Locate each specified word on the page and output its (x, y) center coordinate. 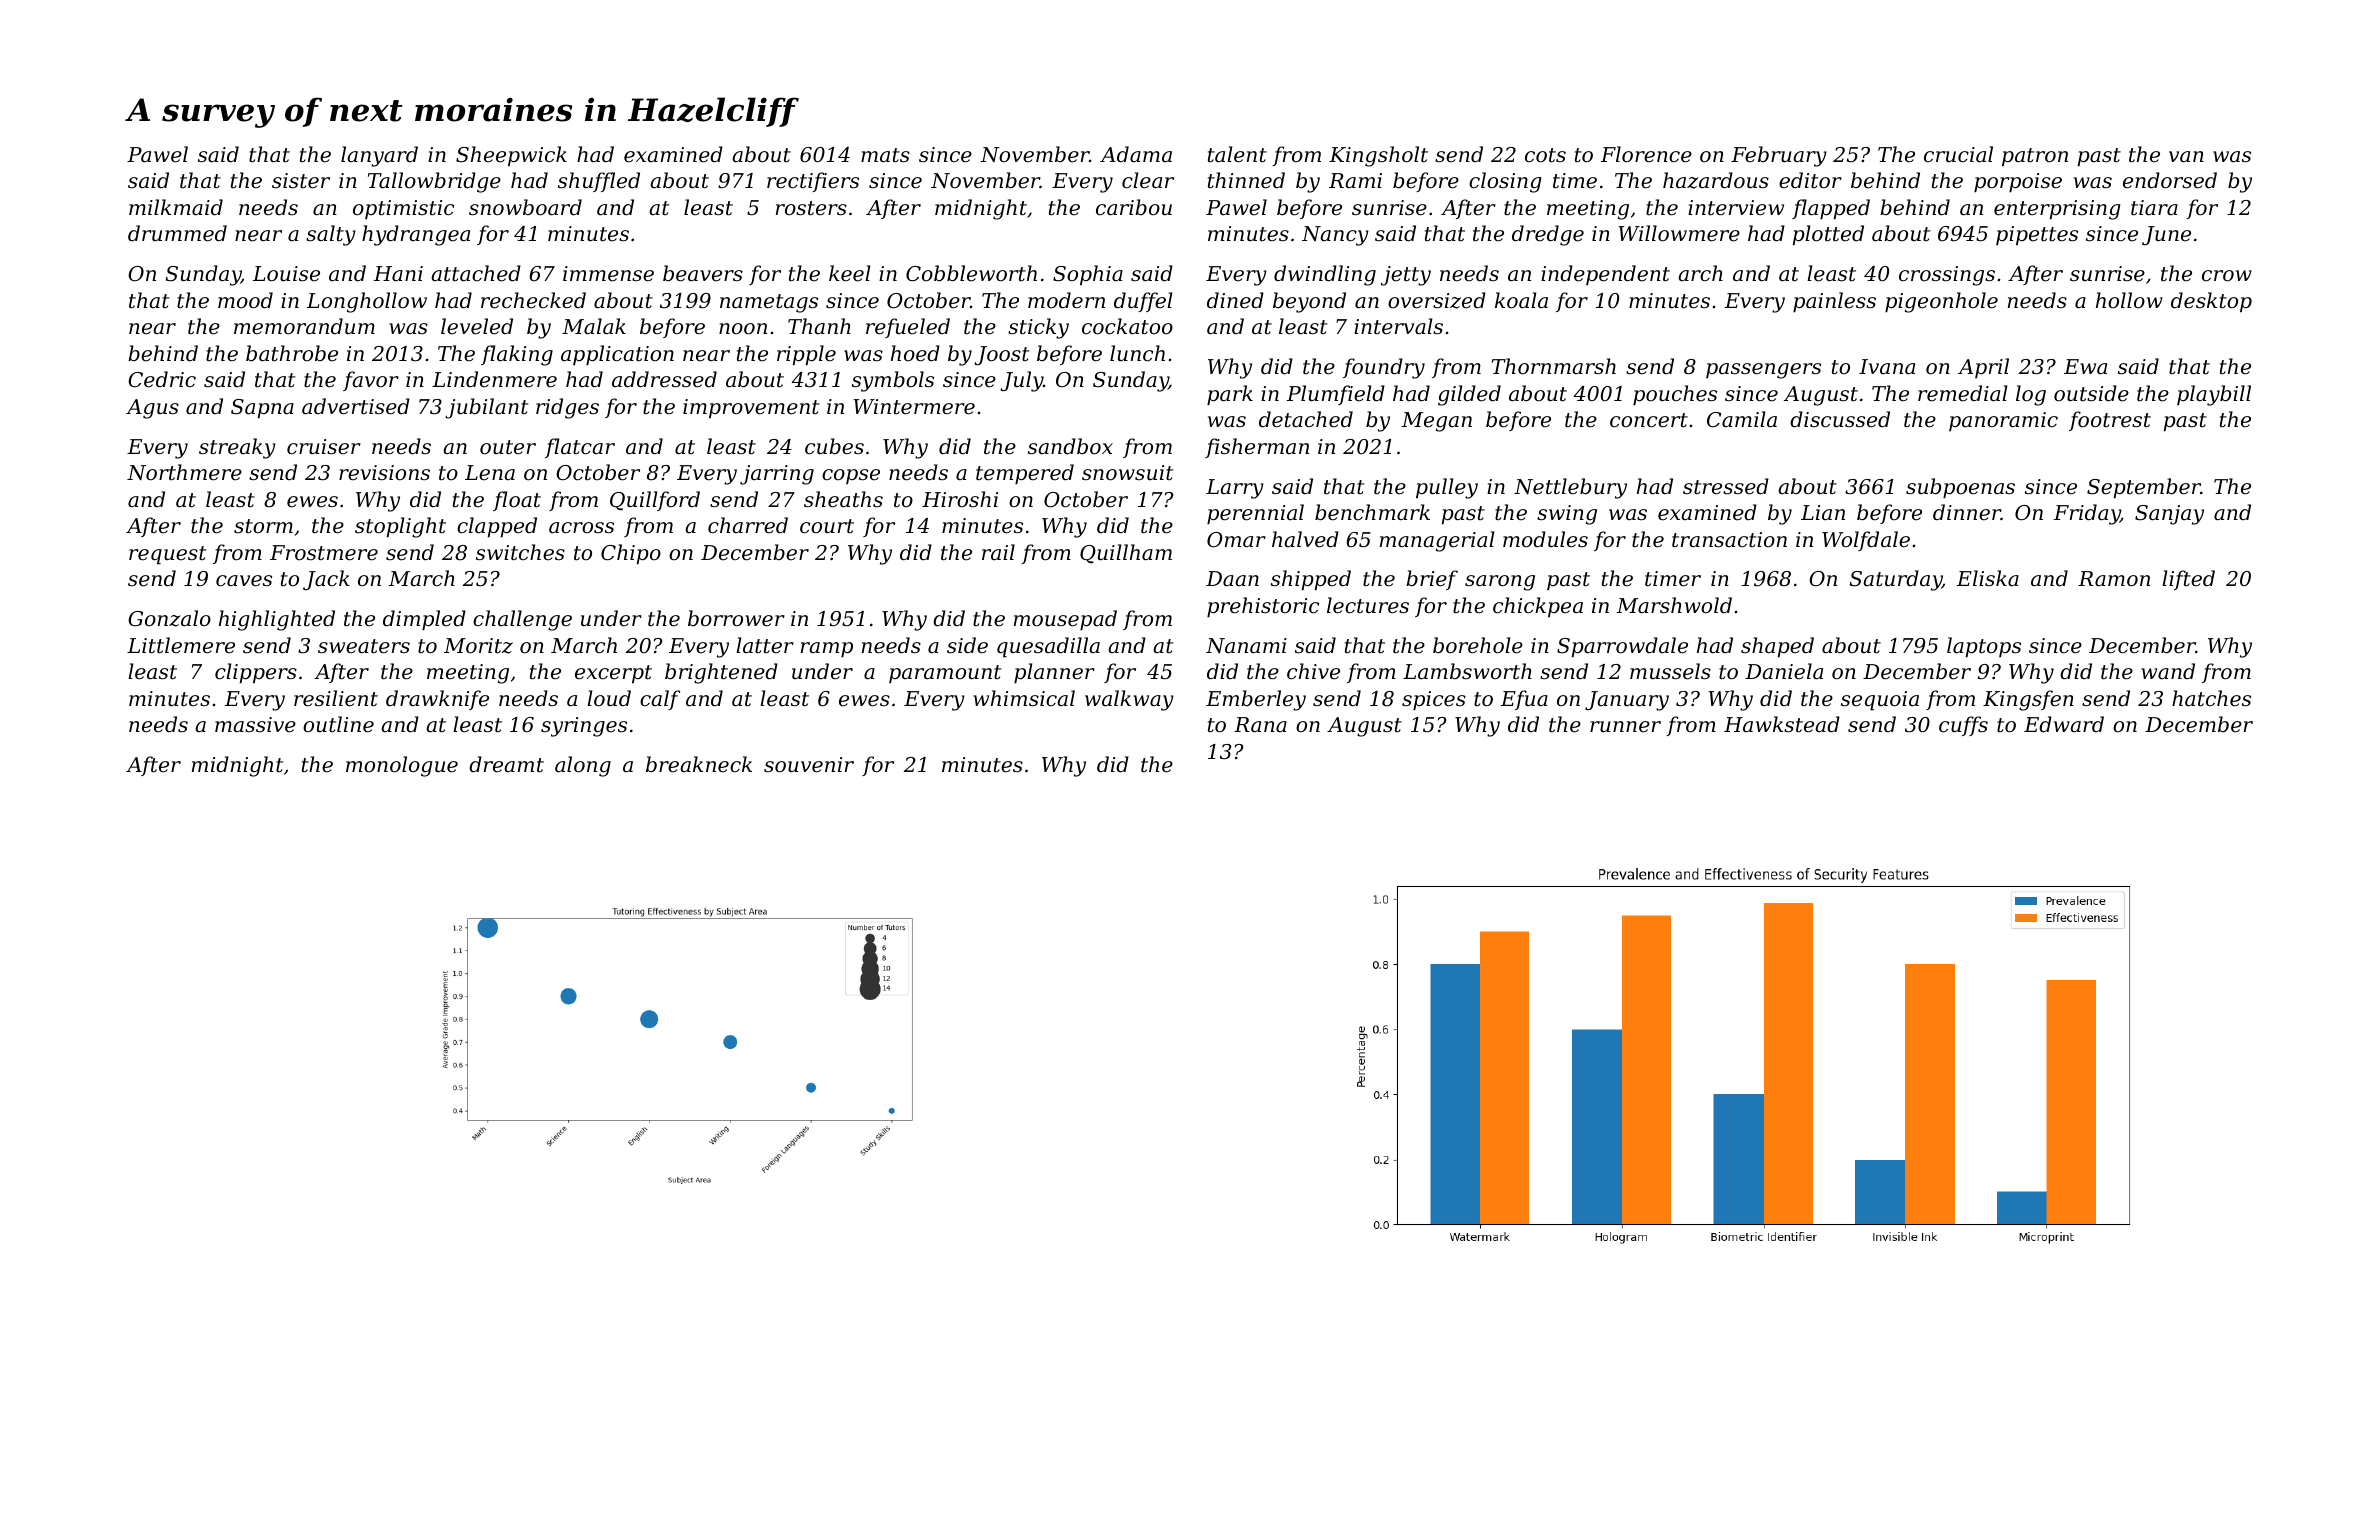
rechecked (533, 300)
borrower (736, 618)
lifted (2188, 580)
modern (1066, 300)
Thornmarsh (1554, 366)
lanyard (379, 156)
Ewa (2085, 367)
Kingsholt (1378, 156)
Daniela (1784, 671)
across (581, 528)
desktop (2211, 302)
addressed (664, 379)
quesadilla (1048, 647)
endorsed (2170, 180)
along (583, 766)
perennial (1255, 514)
